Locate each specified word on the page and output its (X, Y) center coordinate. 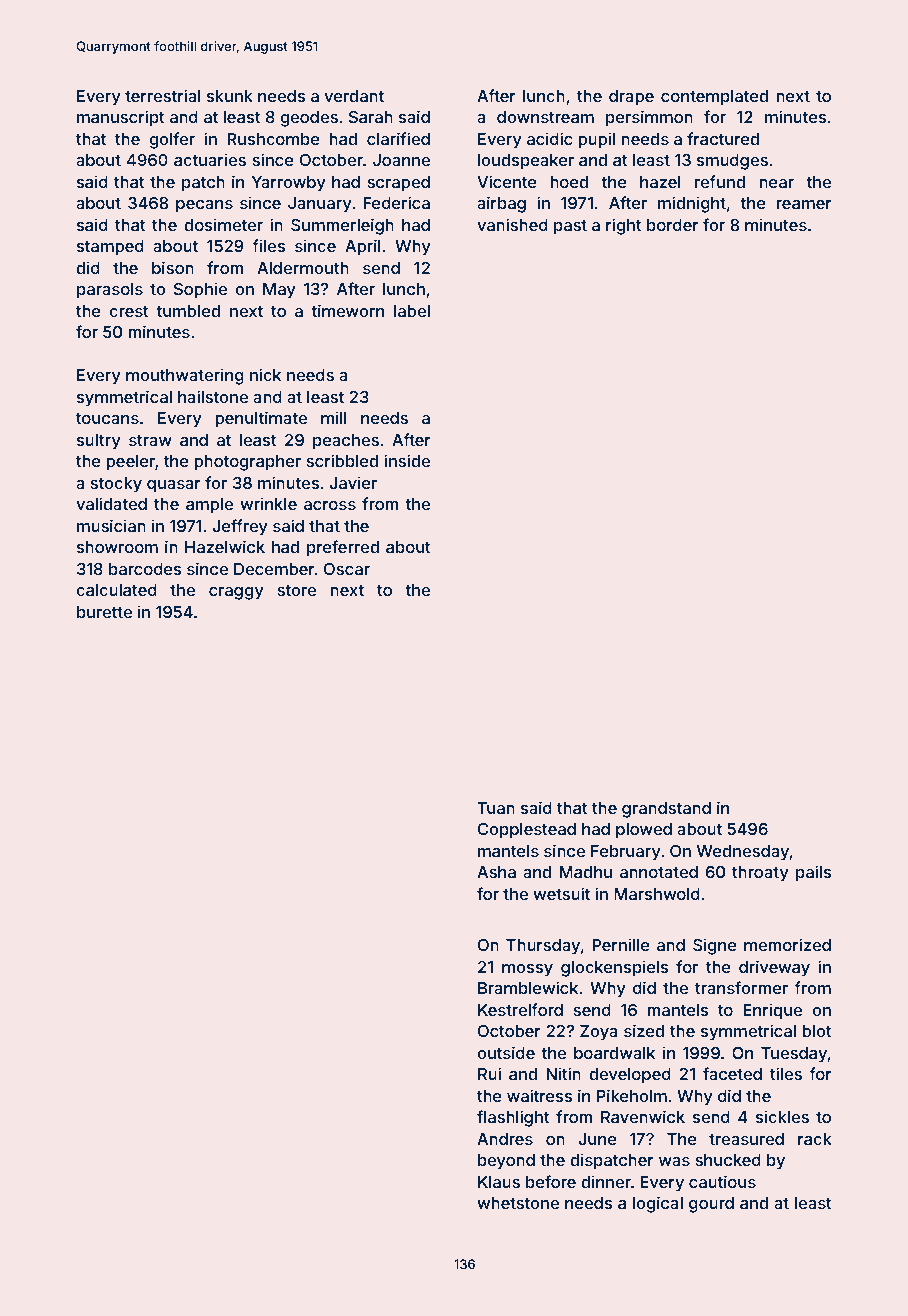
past (570, 227)
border (673, 225)
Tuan (496, 808)
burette (104, 612)
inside (407, 460)
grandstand (666, 810)
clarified (398, 138)
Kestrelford (520, 1009)
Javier (353, 482)
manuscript (121, 118)
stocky (116, 485)
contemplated (714, 98)
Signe (715, 946)
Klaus (499, 1182)
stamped (110, 248)
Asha (496, 872)
